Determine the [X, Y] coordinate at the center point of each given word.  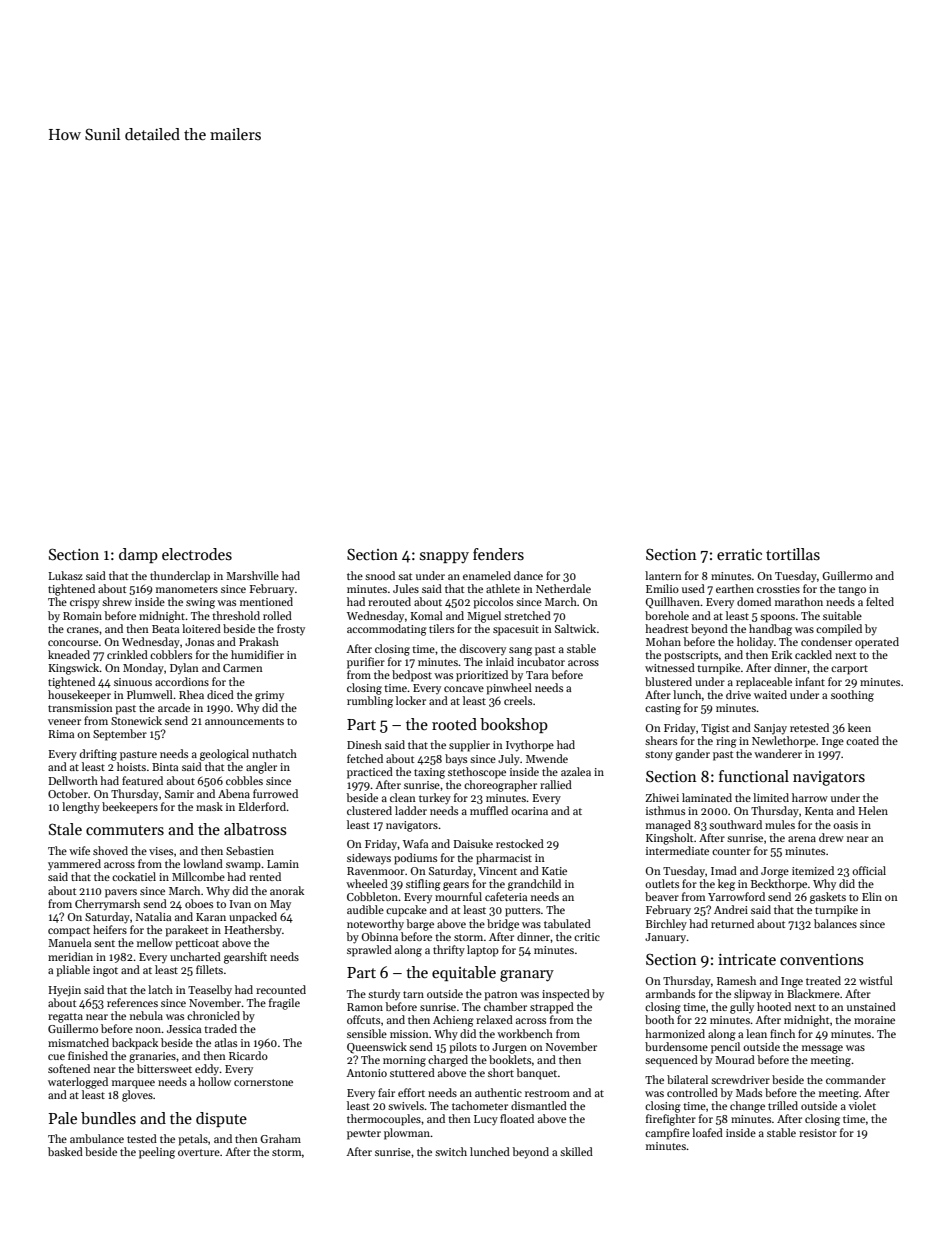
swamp [243, 866]
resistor [818, 1133]
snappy [444, 557]
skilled [576, 1151]
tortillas [793, 554]
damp [138, 555]
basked [65, 1151]
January [666, 938]
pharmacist [504, 859]
